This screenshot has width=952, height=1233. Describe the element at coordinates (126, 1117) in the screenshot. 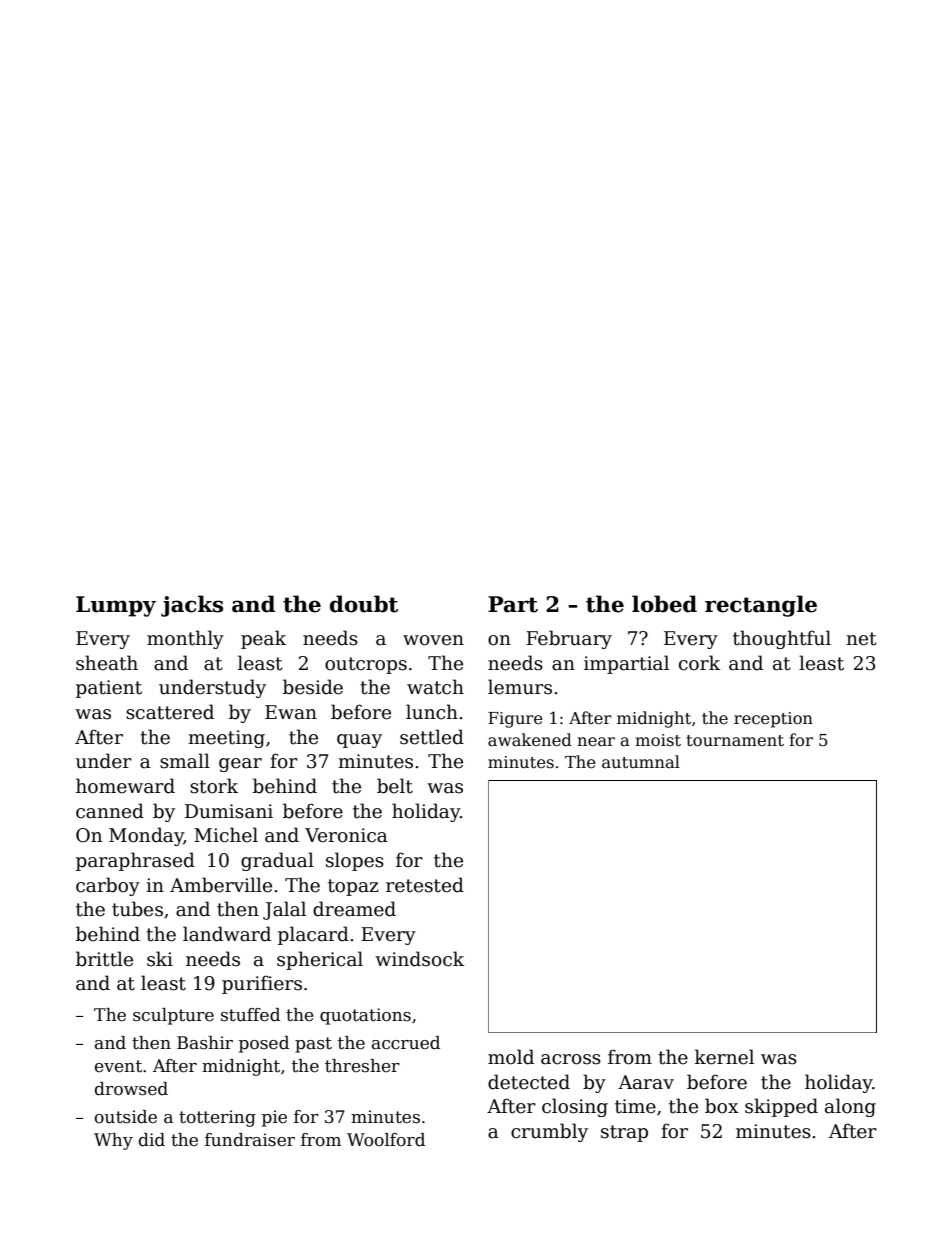

I see `outside` at that location.
